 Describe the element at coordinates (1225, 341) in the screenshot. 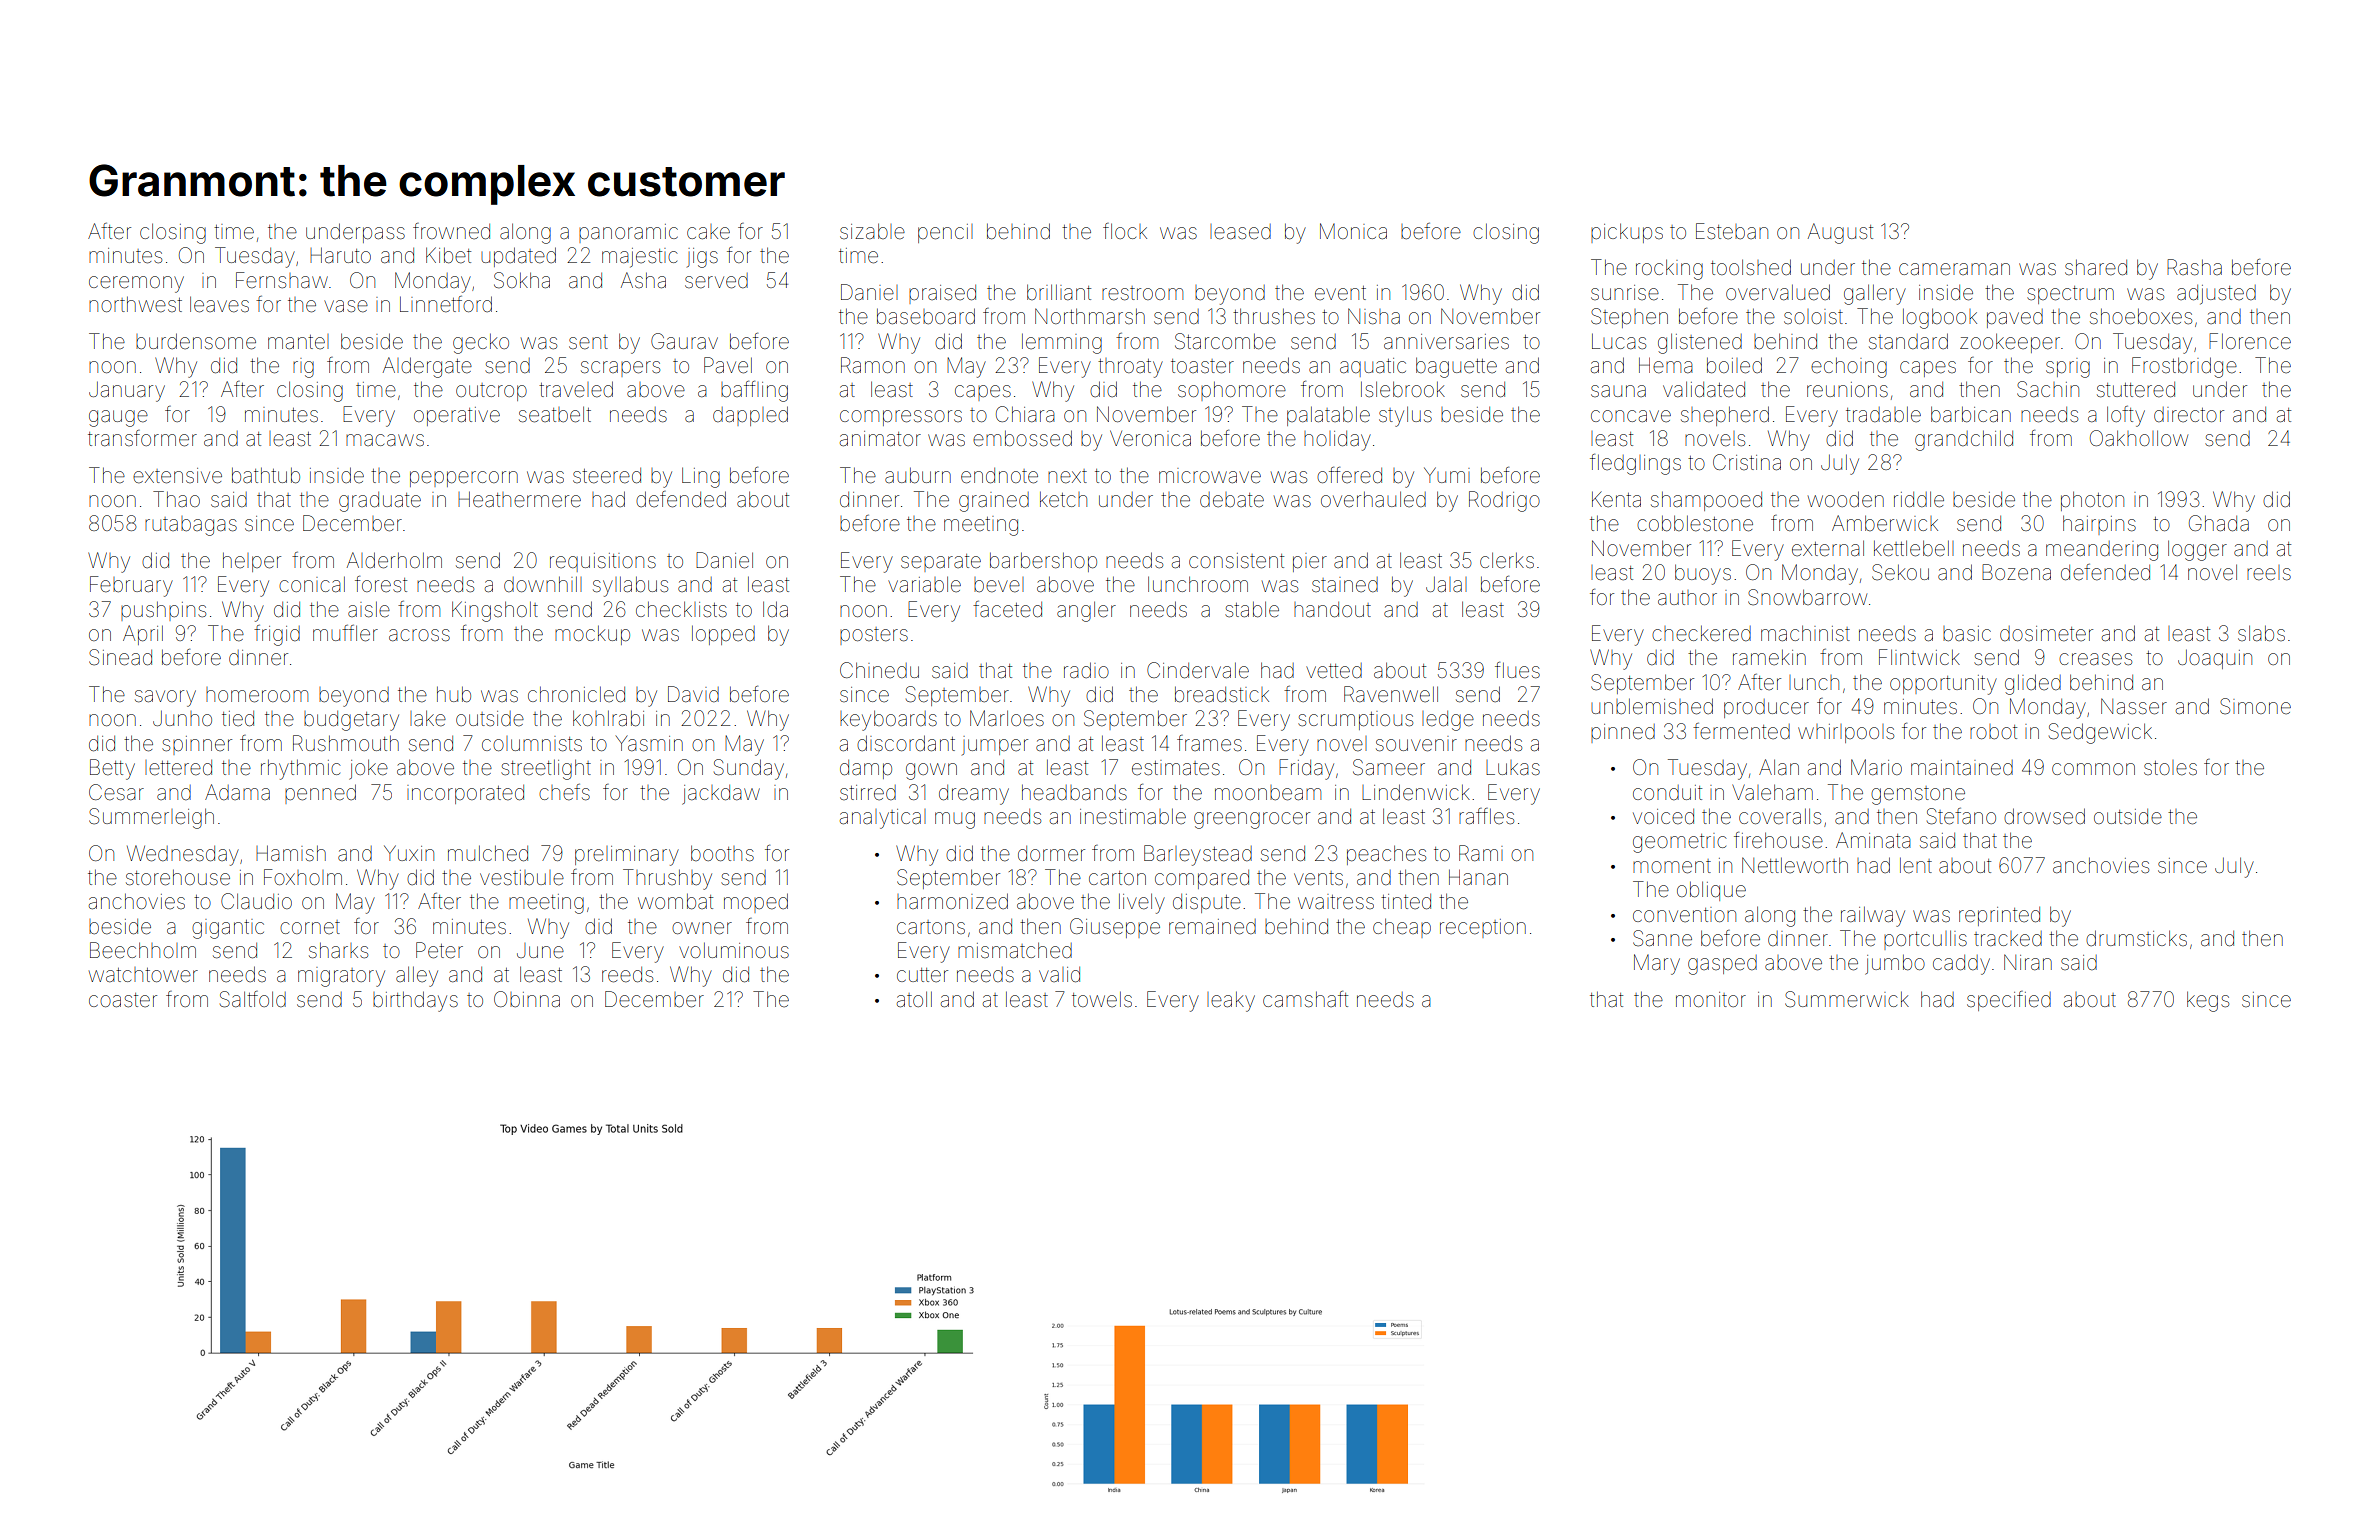

I see `Starcombe` at that location.
